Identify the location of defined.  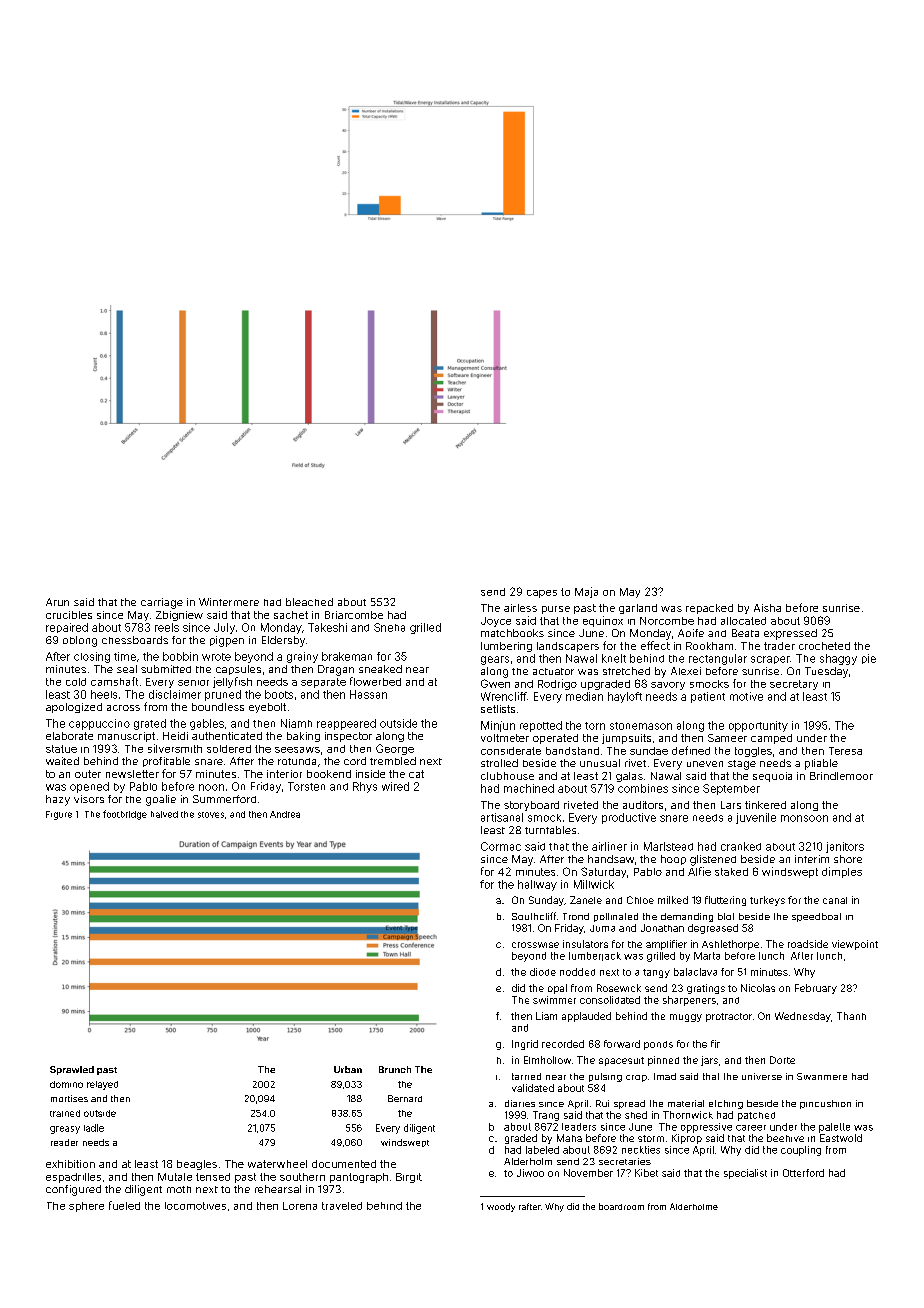
(691, 750).
